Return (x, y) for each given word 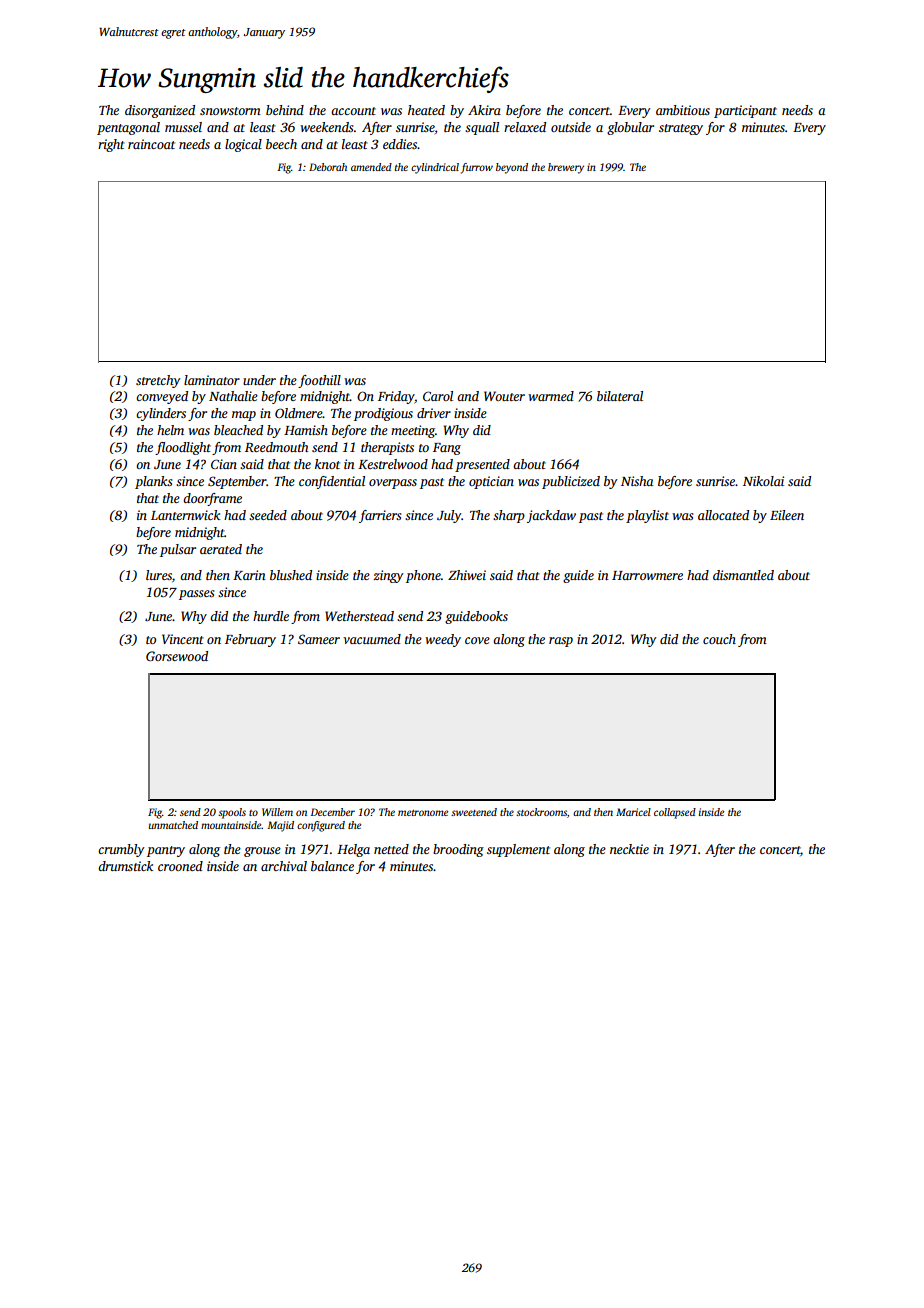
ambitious (683, 110)
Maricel (633, 812)
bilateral (620, 396)
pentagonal (128, 128)
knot (327, 464)
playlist (647, 516)
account (353, 111)
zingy (388, 576)
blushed (291, 575)
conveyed (162, 397)
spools (232, 813)
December (333, 812)
